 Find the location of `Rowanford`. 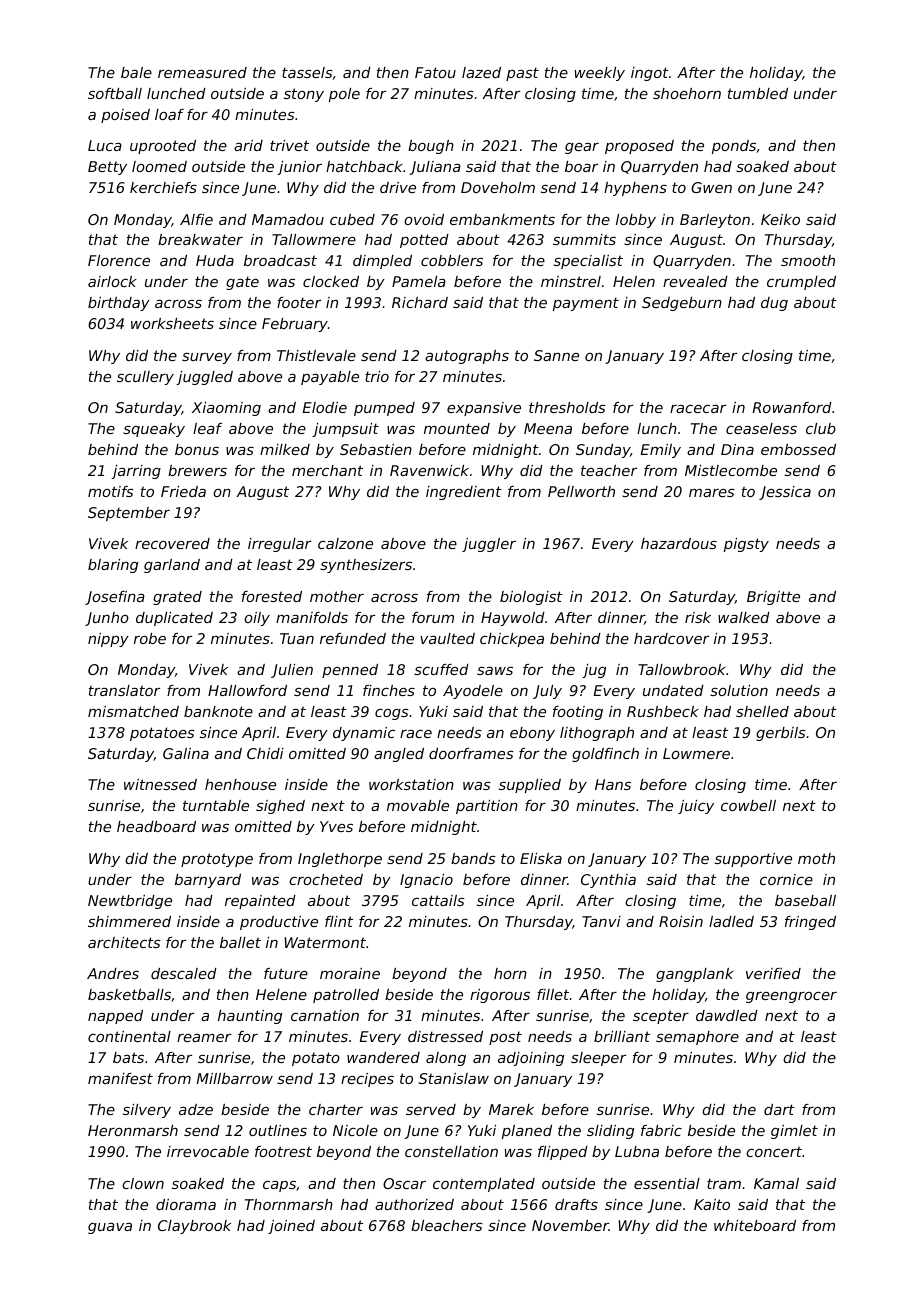

Rowanford is located at coordinates (792, 407).
